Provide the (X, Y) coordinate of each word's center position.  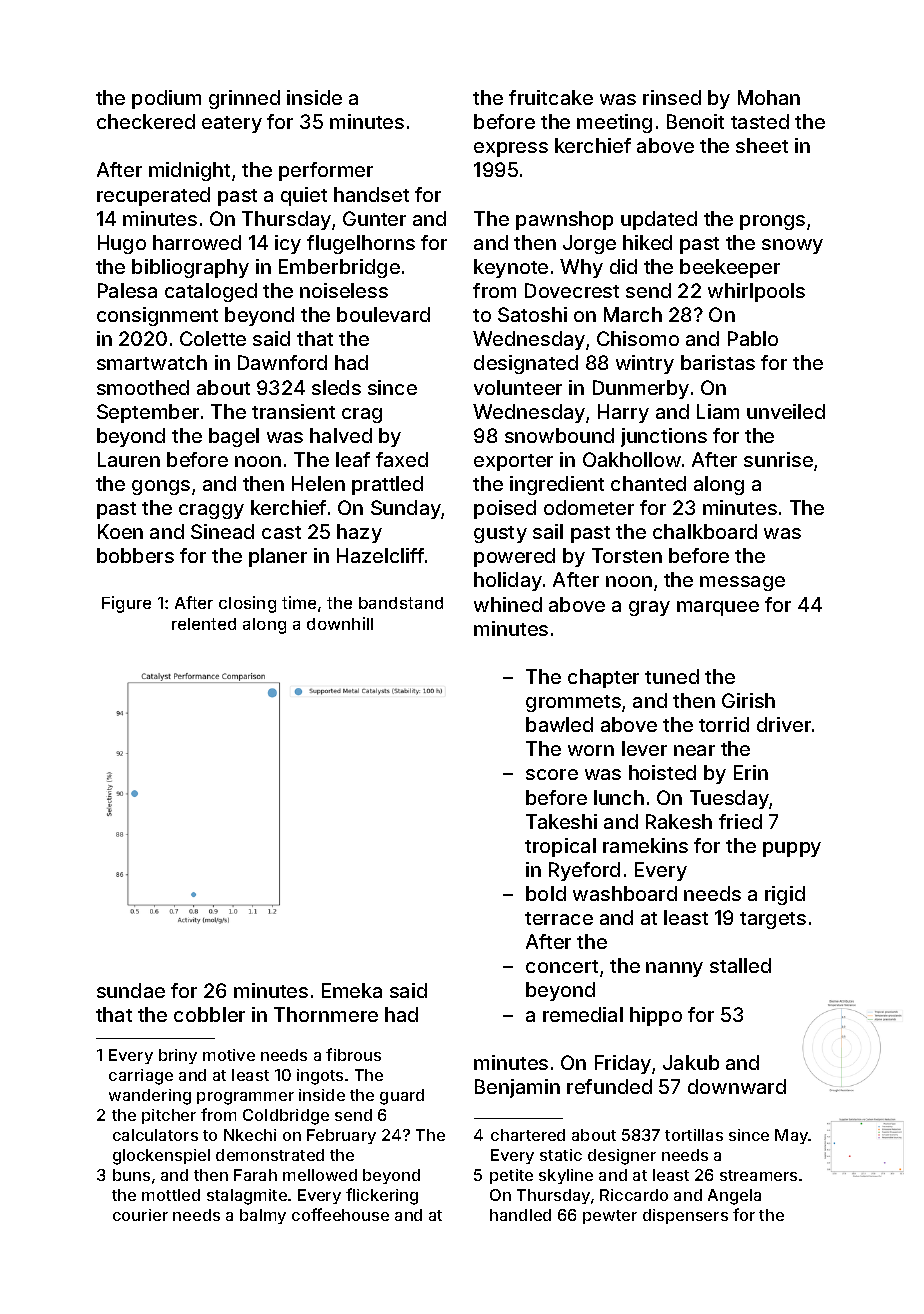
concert (562, 966)
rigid (785, 895)
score (552, 774)
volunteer (518, 387)
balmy (263, 1216)
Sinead (222, 531)
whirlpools (756, 292)
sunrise (778, 459)
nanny (674, 969)
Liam (718, 411)
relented (204, 624)
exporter (513, 462)
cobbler (209, 1014)
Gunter (374, 218)
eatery (232, 124)
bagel (234, 437)
